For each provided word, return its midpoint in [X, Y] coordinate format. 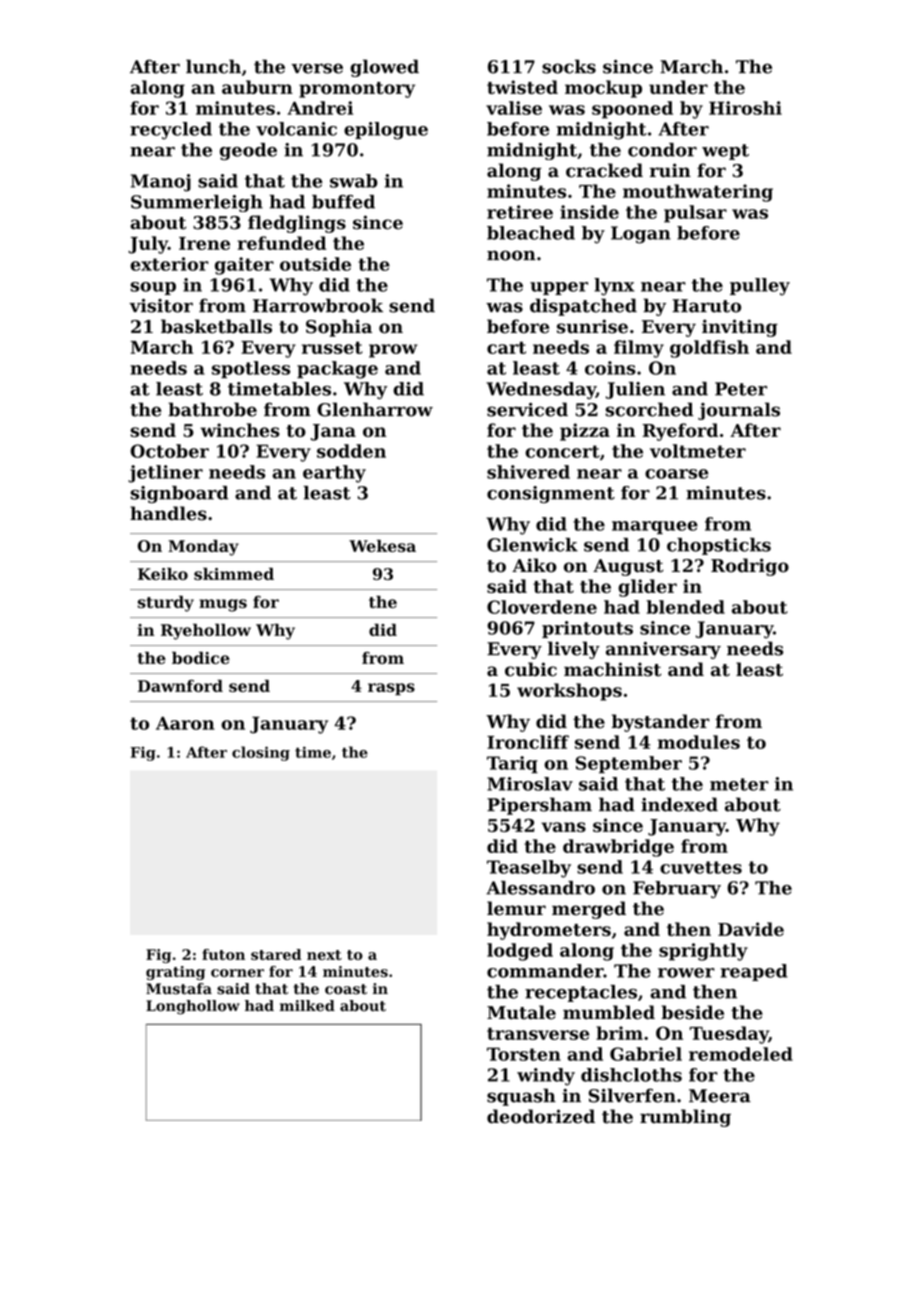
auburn [257, 87]
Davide [751, 929]
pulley [760, 287]
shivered [528, 472]
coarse [676, 474]
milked [307, 1006]
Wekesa [382, 545]
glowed [384, 68]
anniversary [663, 650]
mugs [223, 605]
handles [168, 513]
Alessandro [540, 888]
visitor [161, 306]
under [678, 87]
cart [506, 347]
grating [175, 973]
